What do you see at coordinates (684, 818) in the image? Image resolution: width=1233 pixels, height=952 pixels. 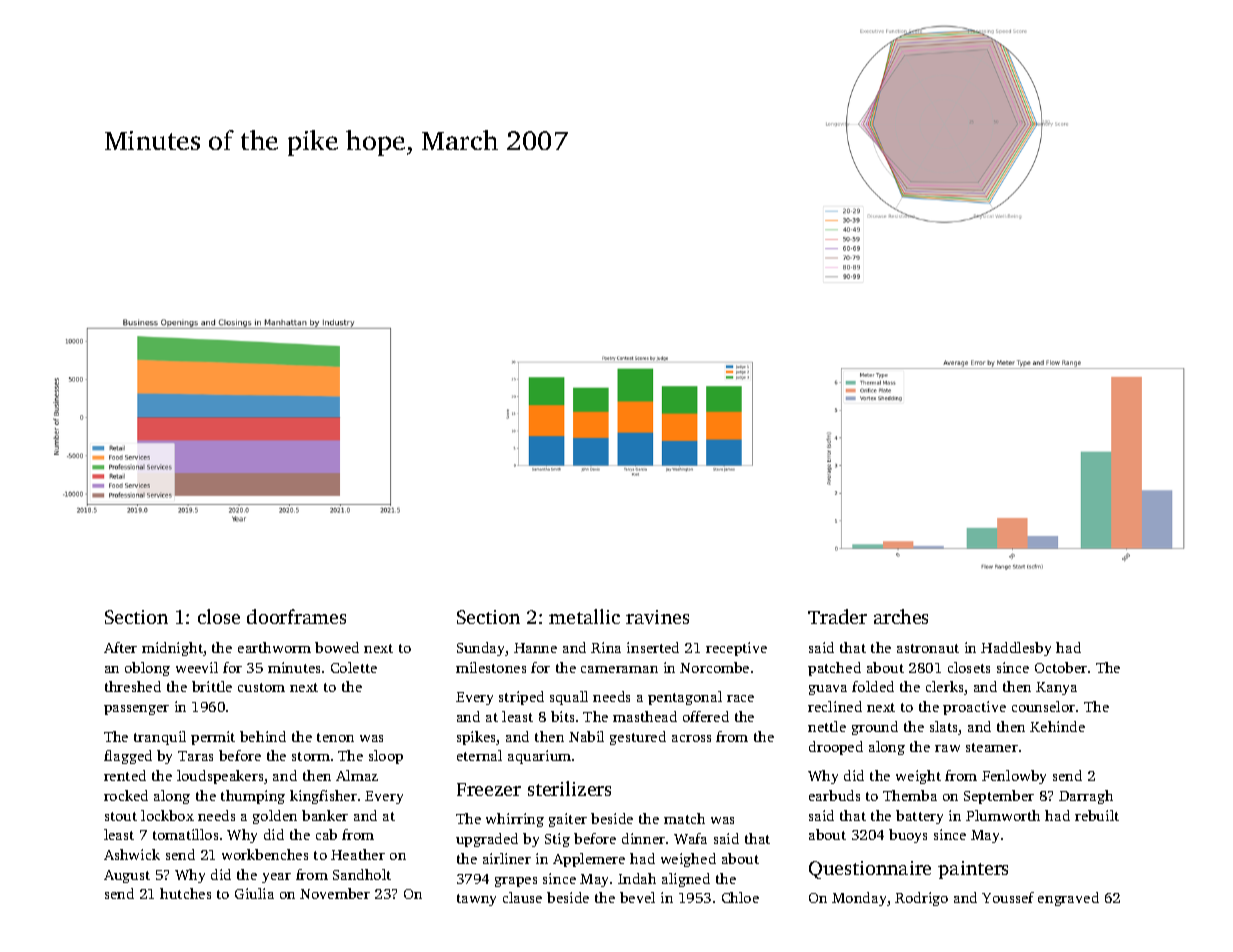 I see `match` at bounding box center [684, 818].
